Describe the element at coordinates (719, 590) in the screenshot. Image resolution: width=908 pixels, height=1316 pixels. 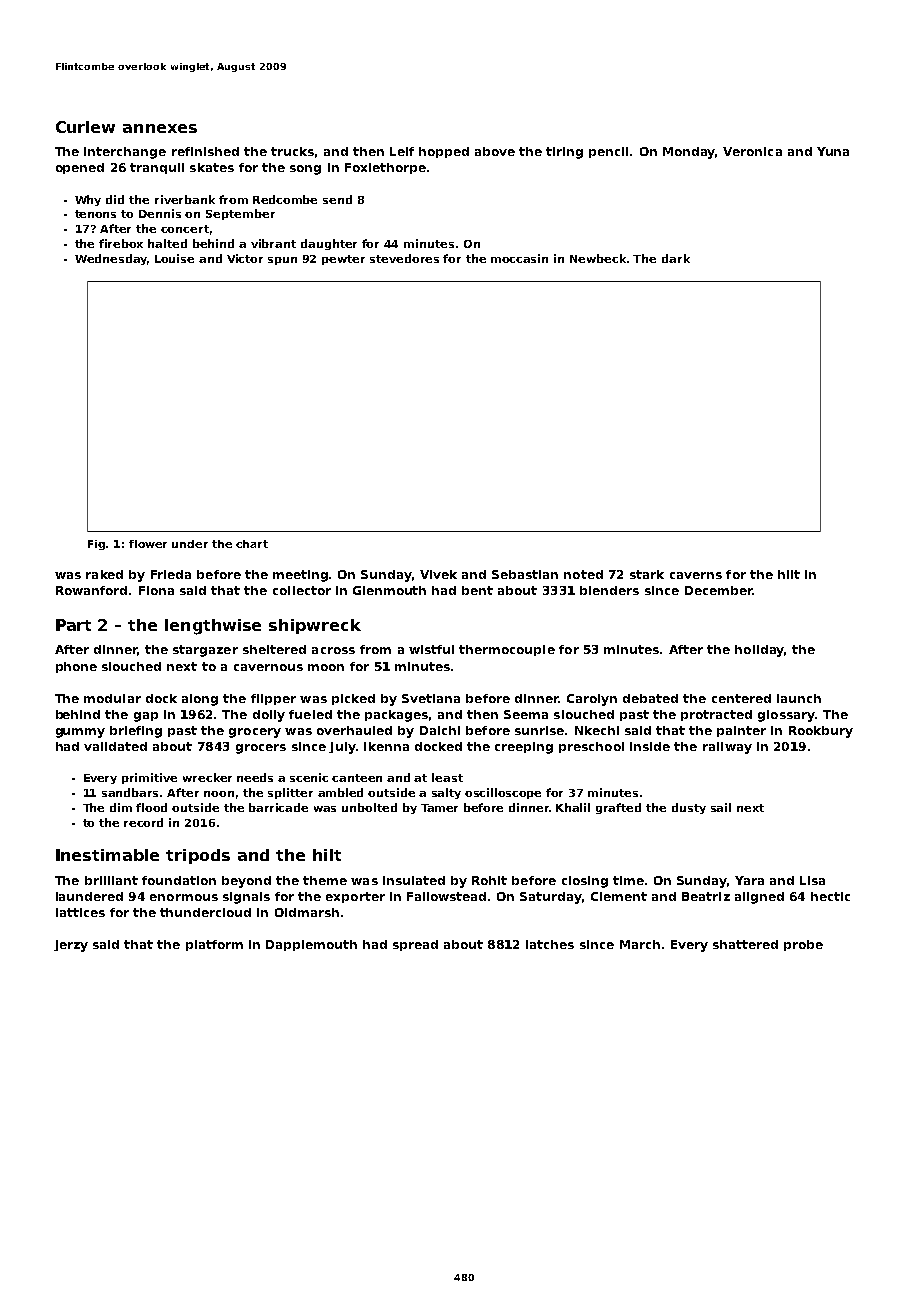
I see `December` at that location.
